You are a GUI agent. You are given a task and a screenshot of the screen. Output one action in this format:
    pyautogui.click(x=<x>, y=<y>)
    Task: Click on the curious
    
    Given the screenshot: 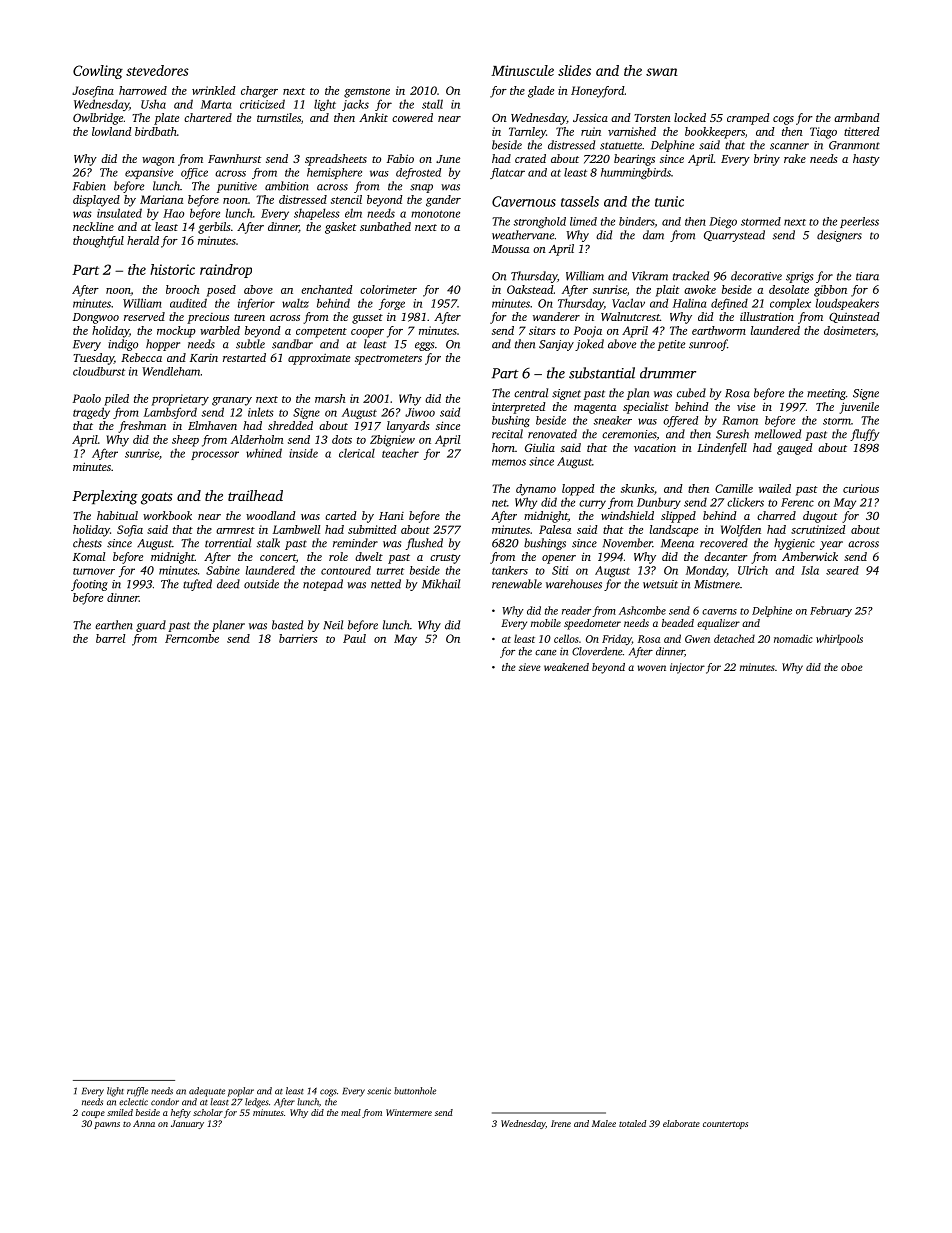 What is the action you would take?
    pyautogui.click(x=861, y=488)
